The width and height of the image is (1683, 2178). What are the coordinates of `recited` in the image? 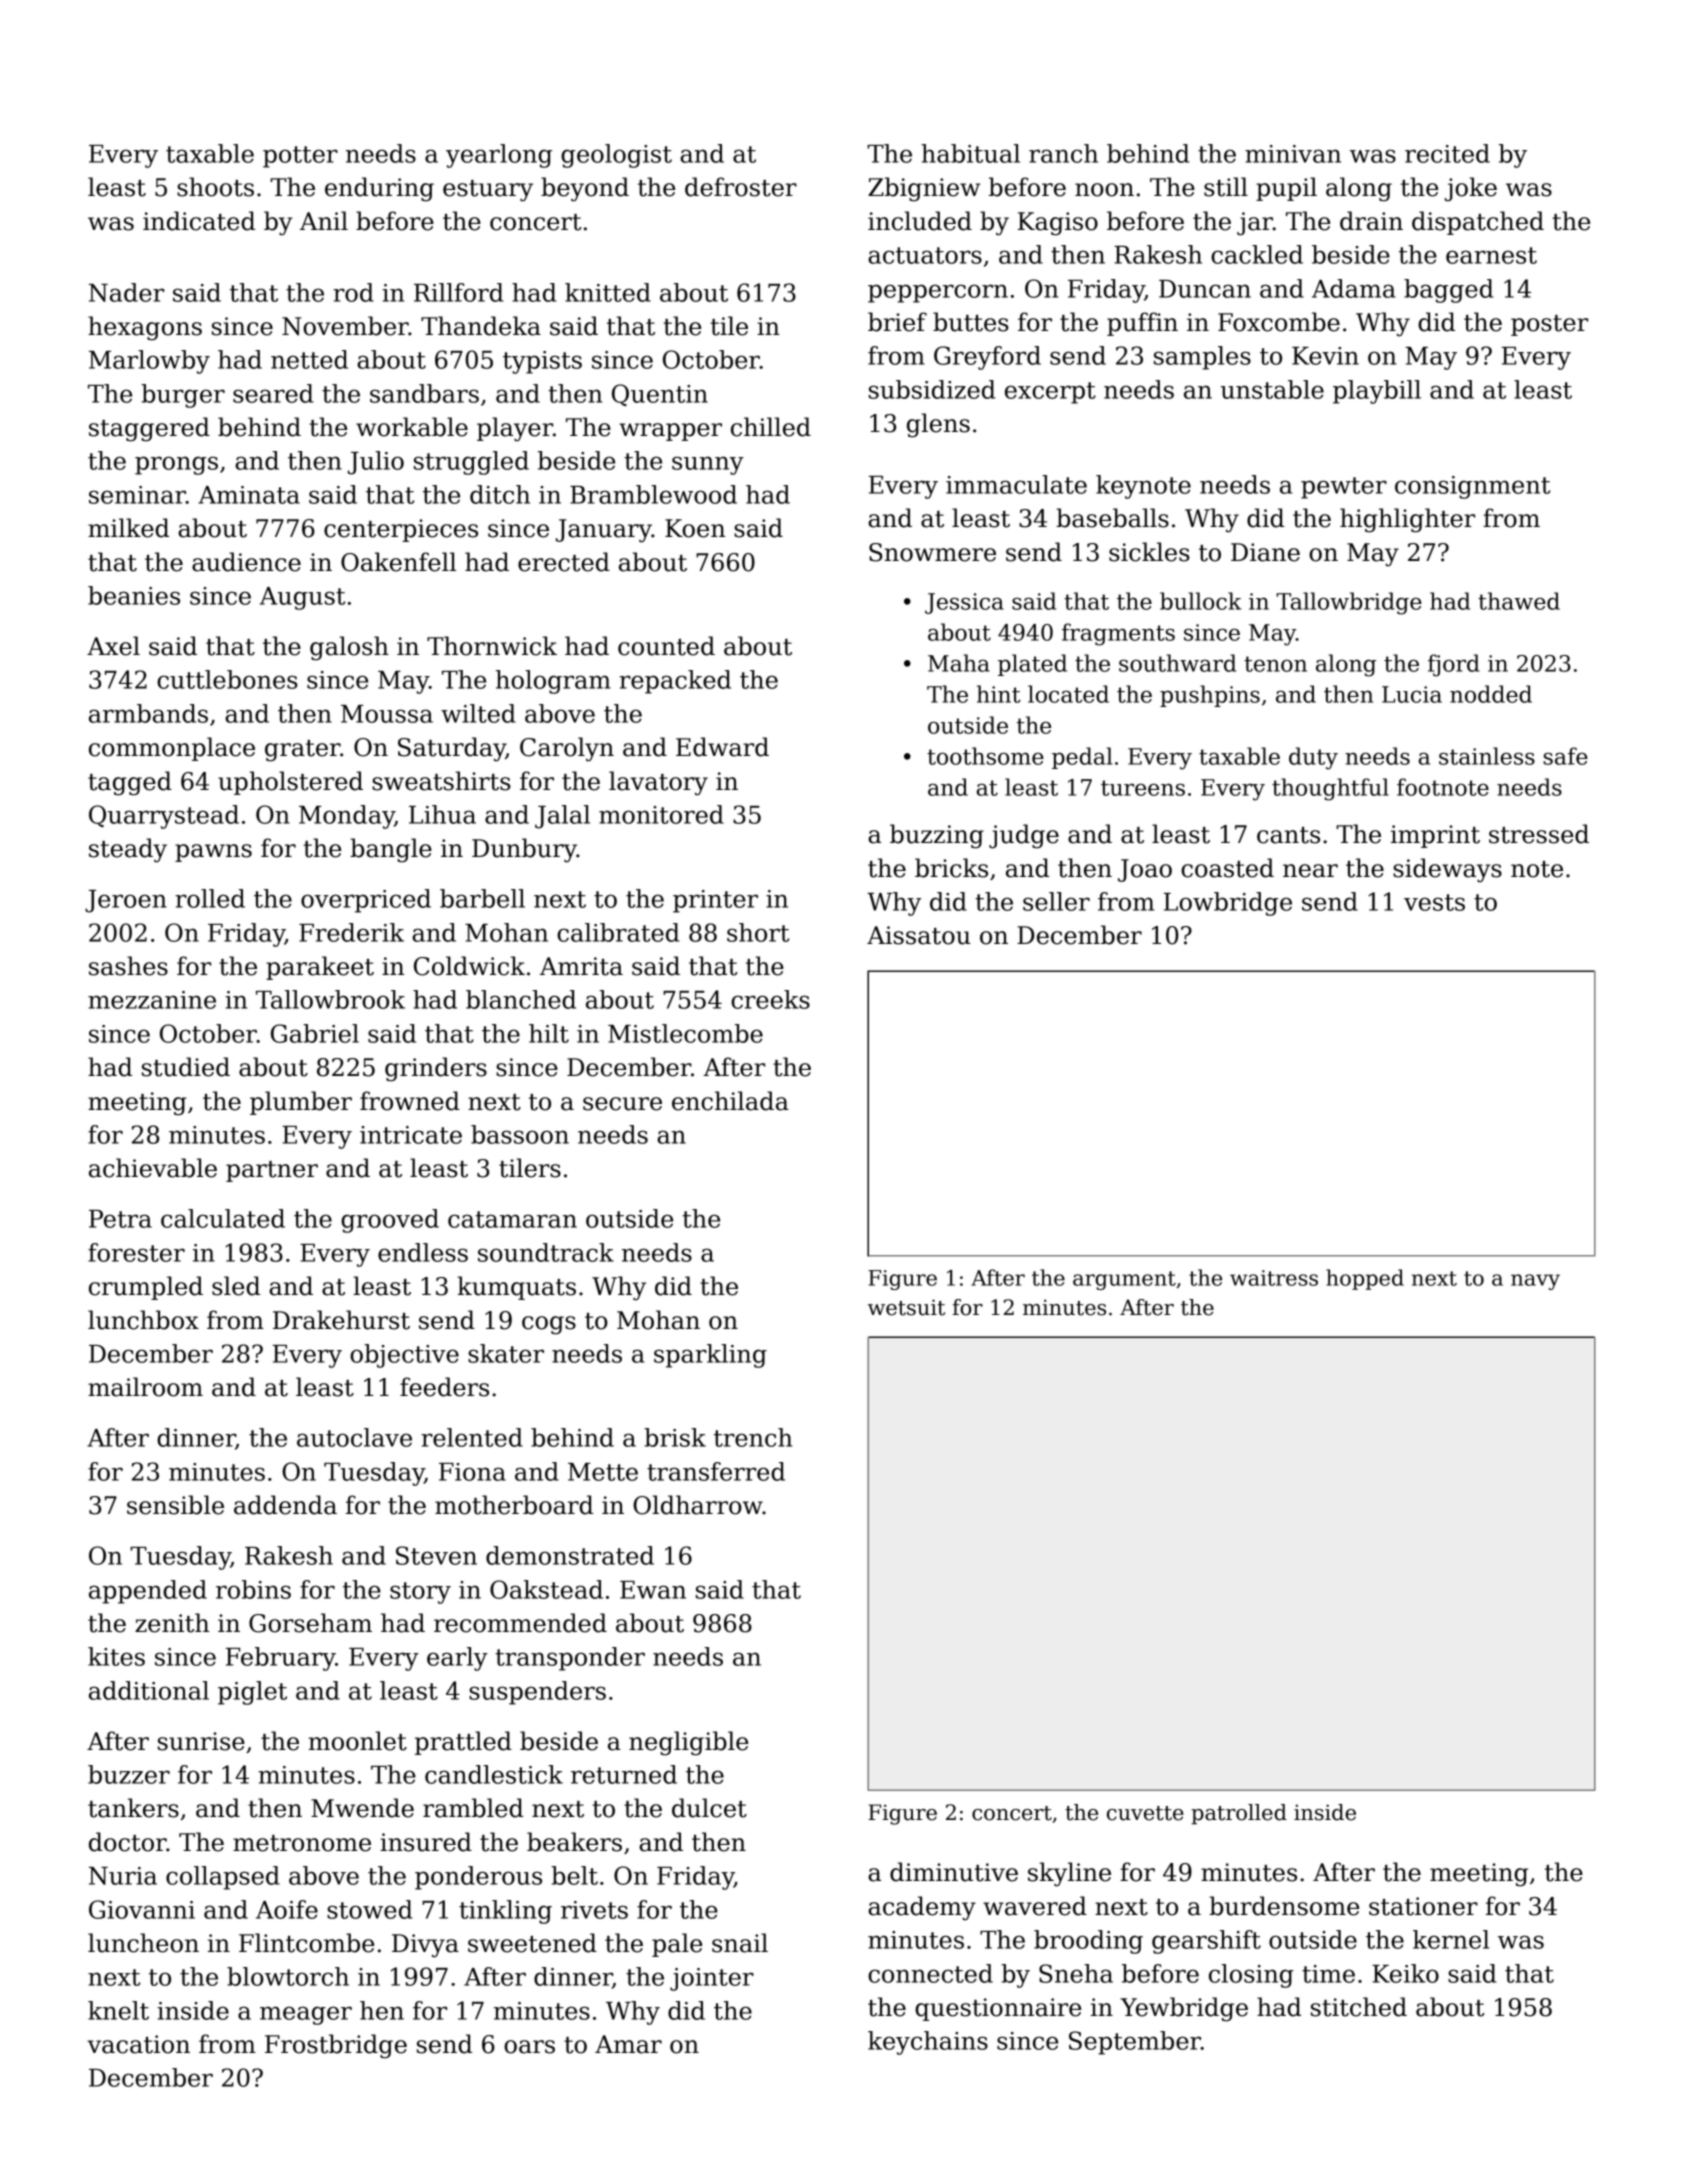 It's located at (1447, 153).
